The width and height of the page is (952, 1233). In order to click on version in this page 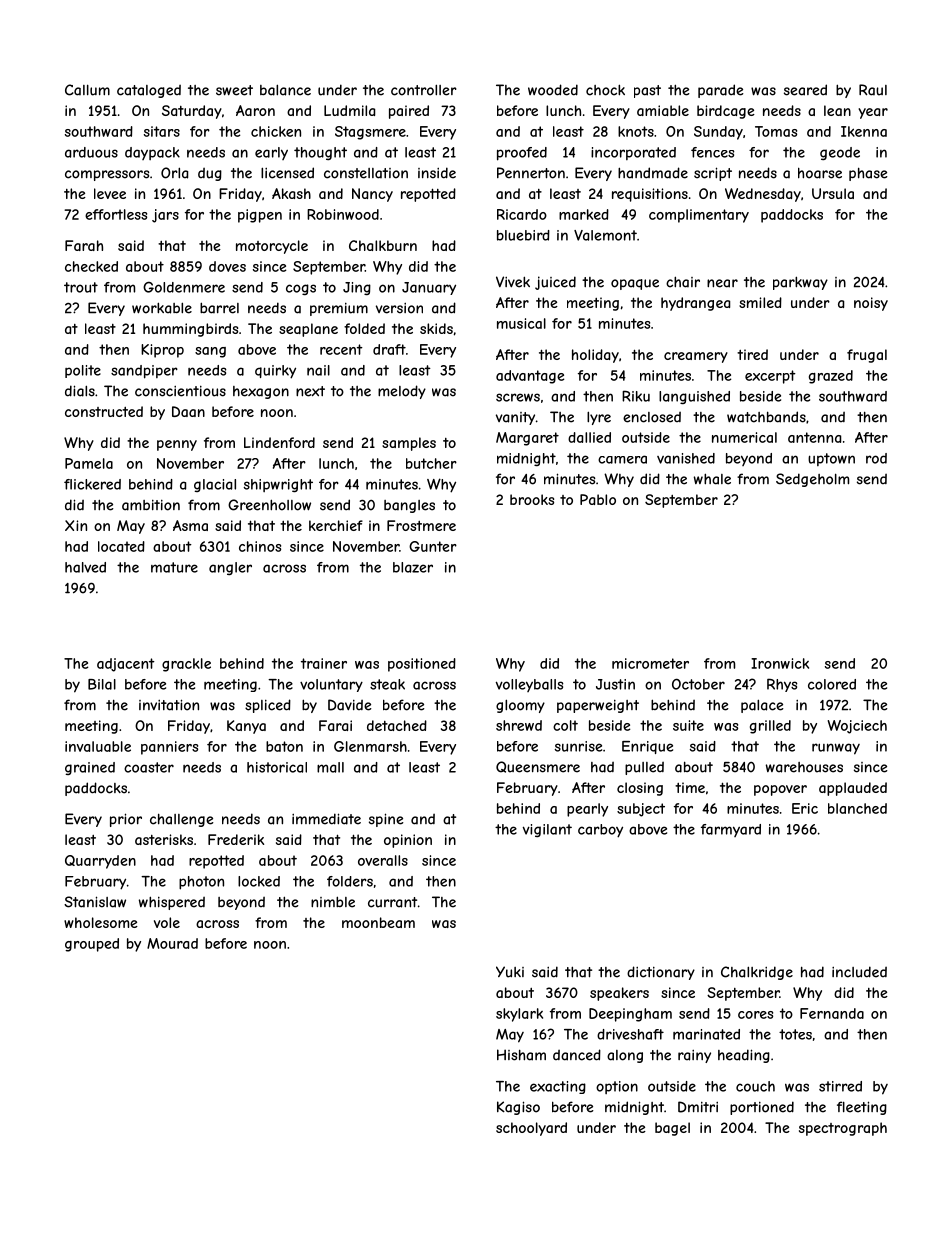, I will do `click(399, 308)`.
